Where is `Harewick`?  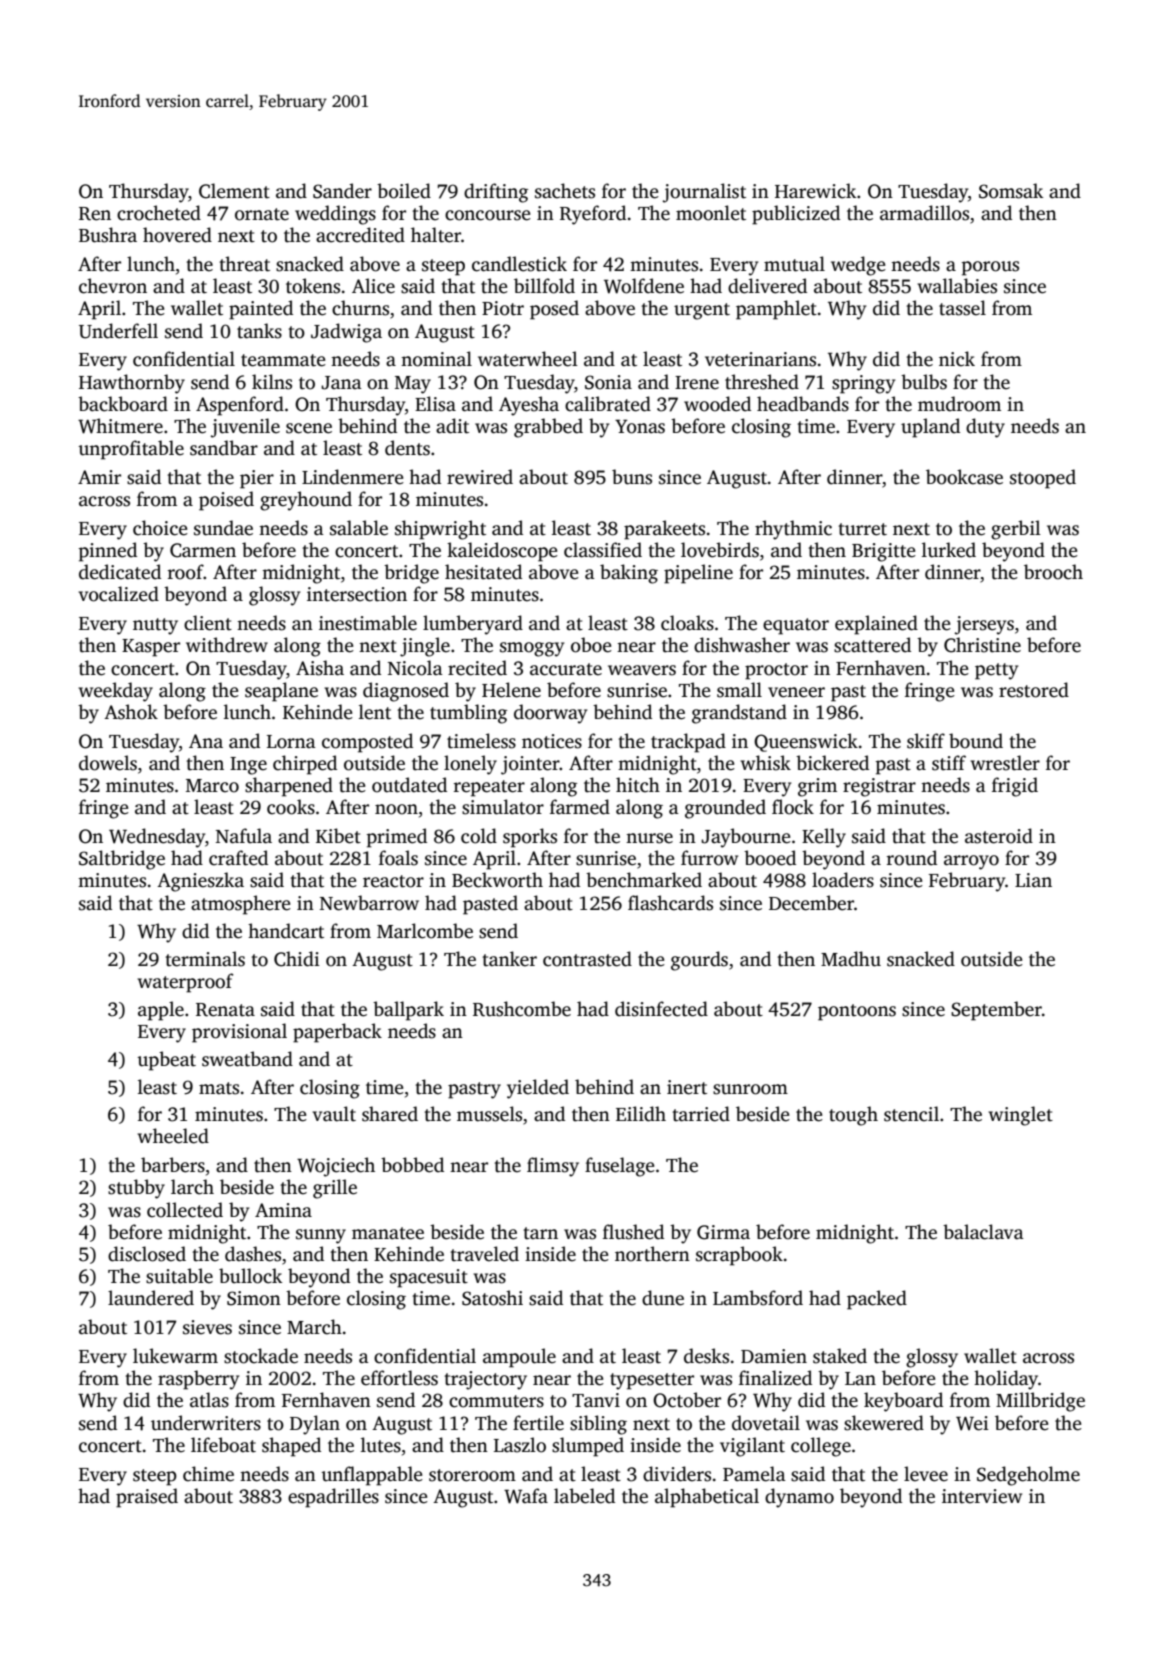 Harewick is located at coordinates (815, 191).
